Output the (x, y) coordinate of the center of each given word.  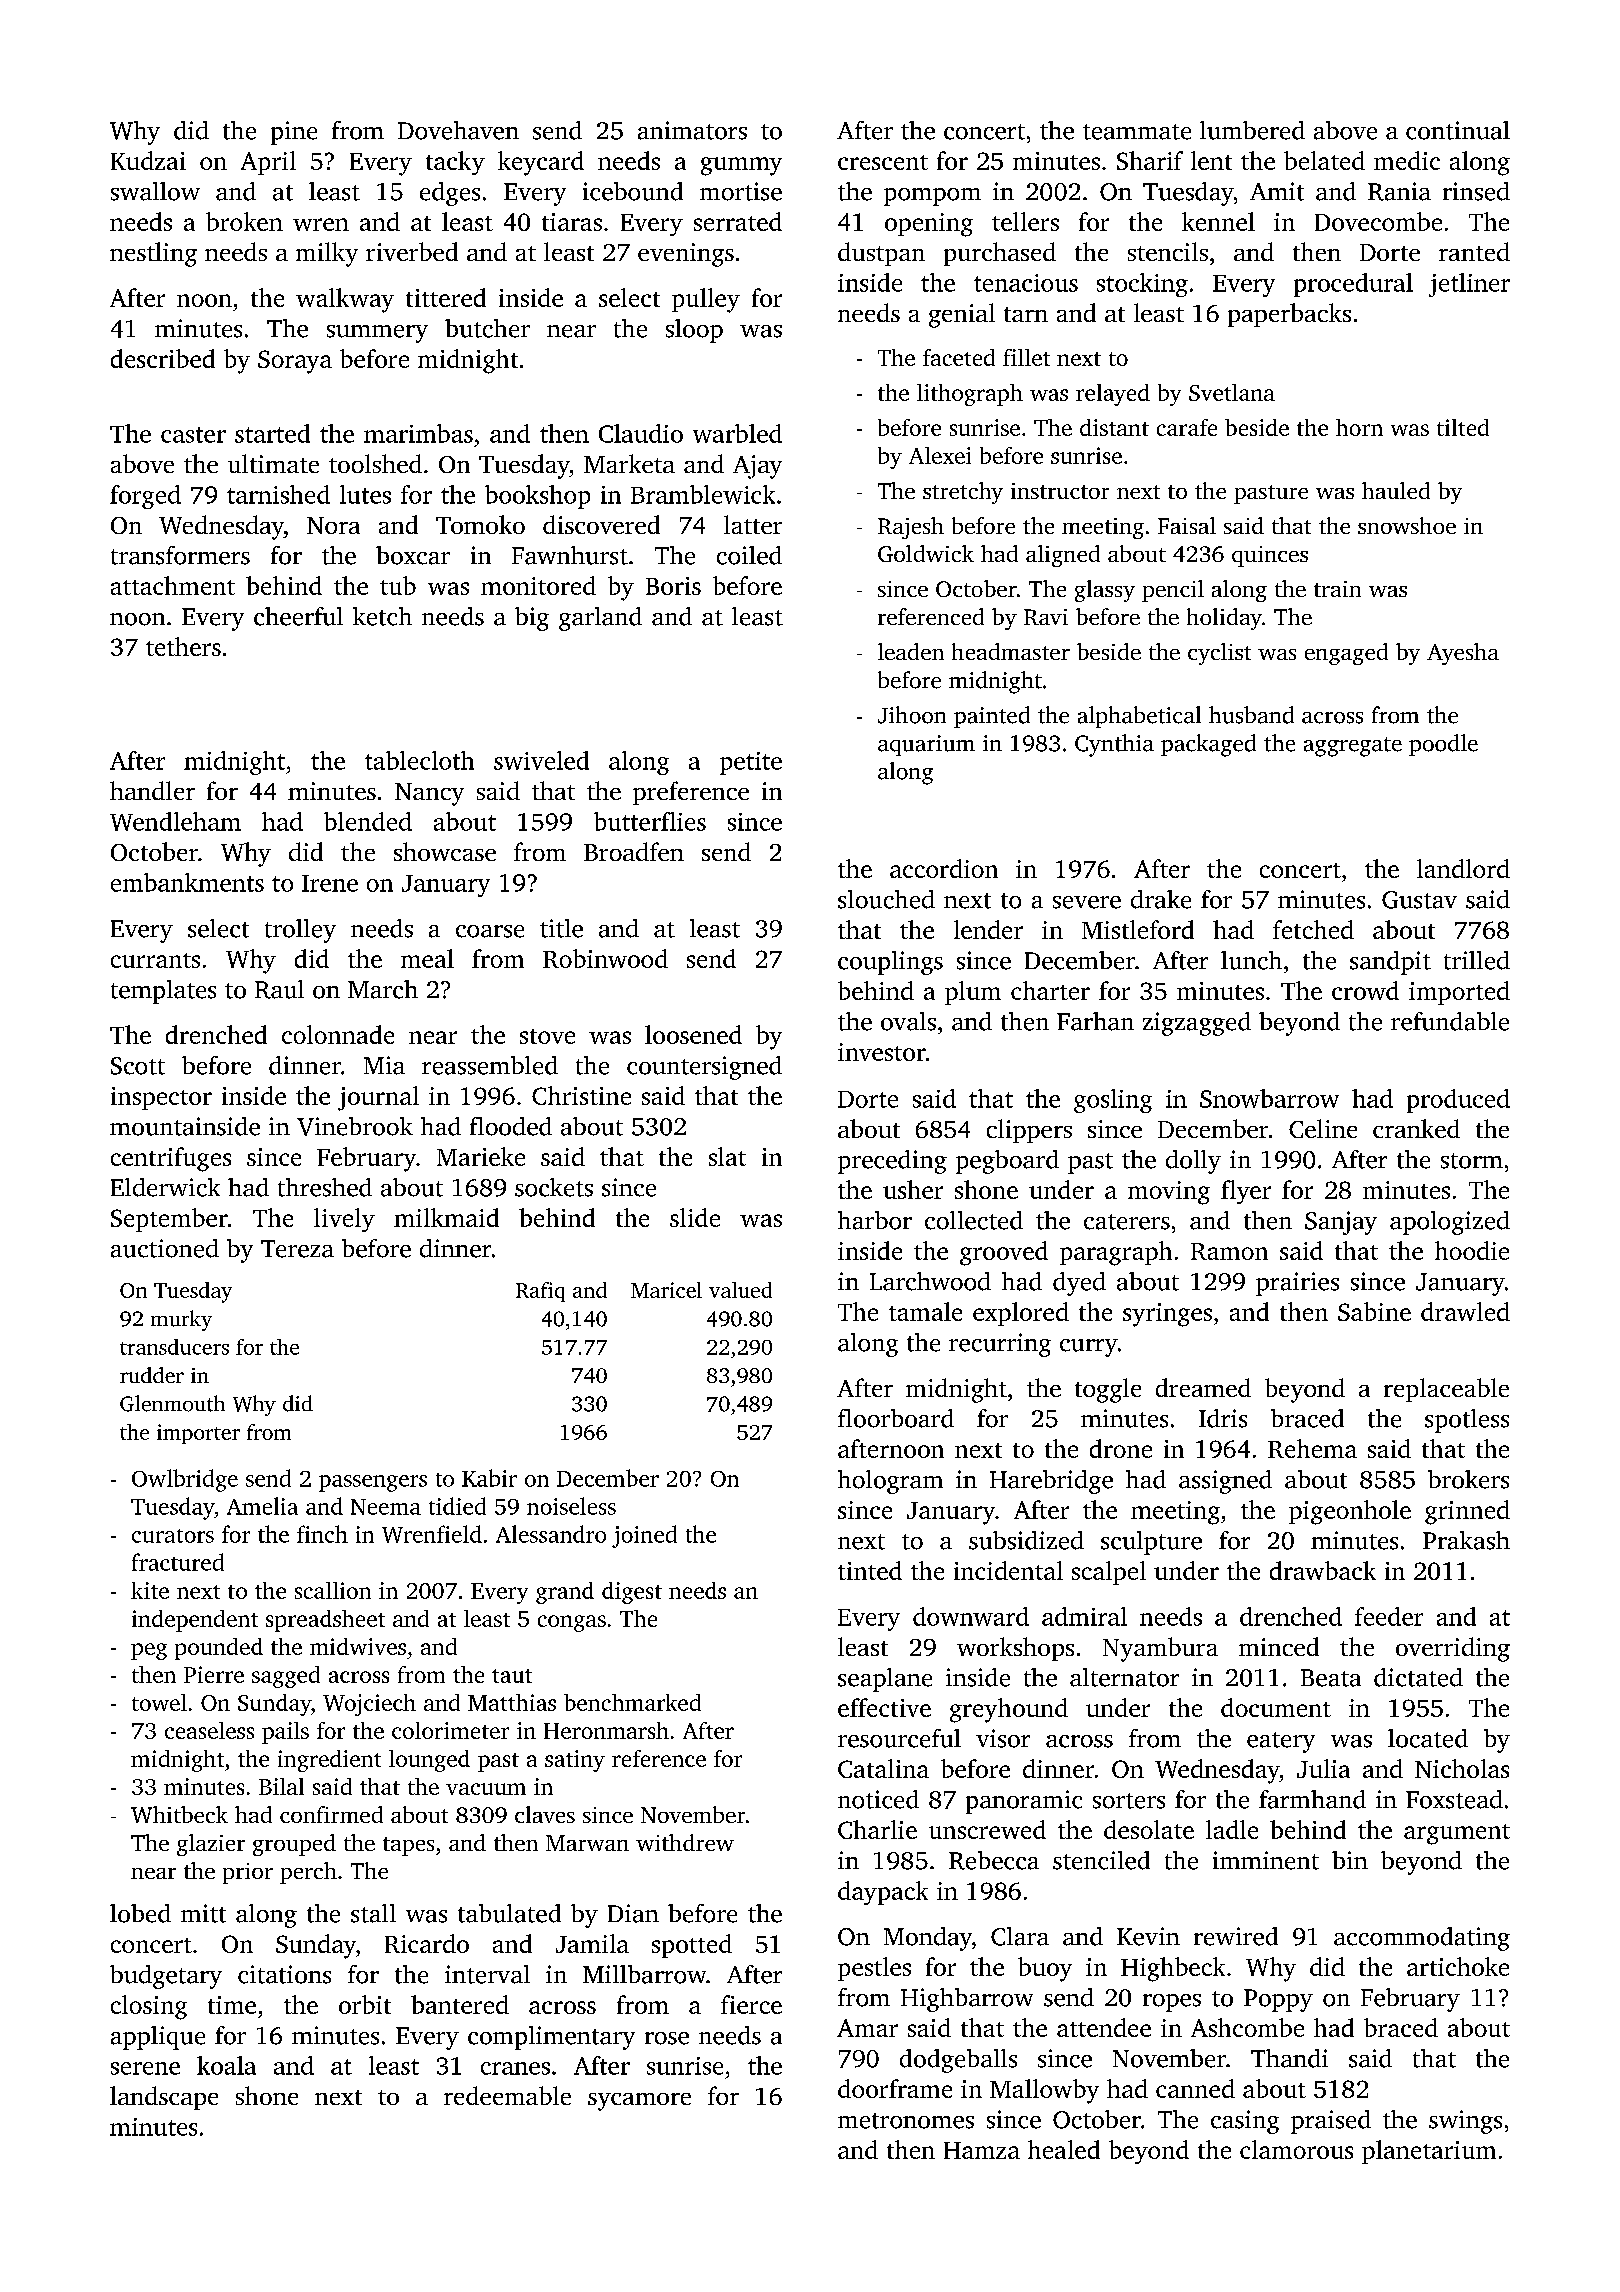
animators (692, 130)
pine (294, 133)
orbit (365, 2004)
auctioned (165, 1248)
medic (1407, 160)
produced (1458, 1101)
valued (740, 1290)
